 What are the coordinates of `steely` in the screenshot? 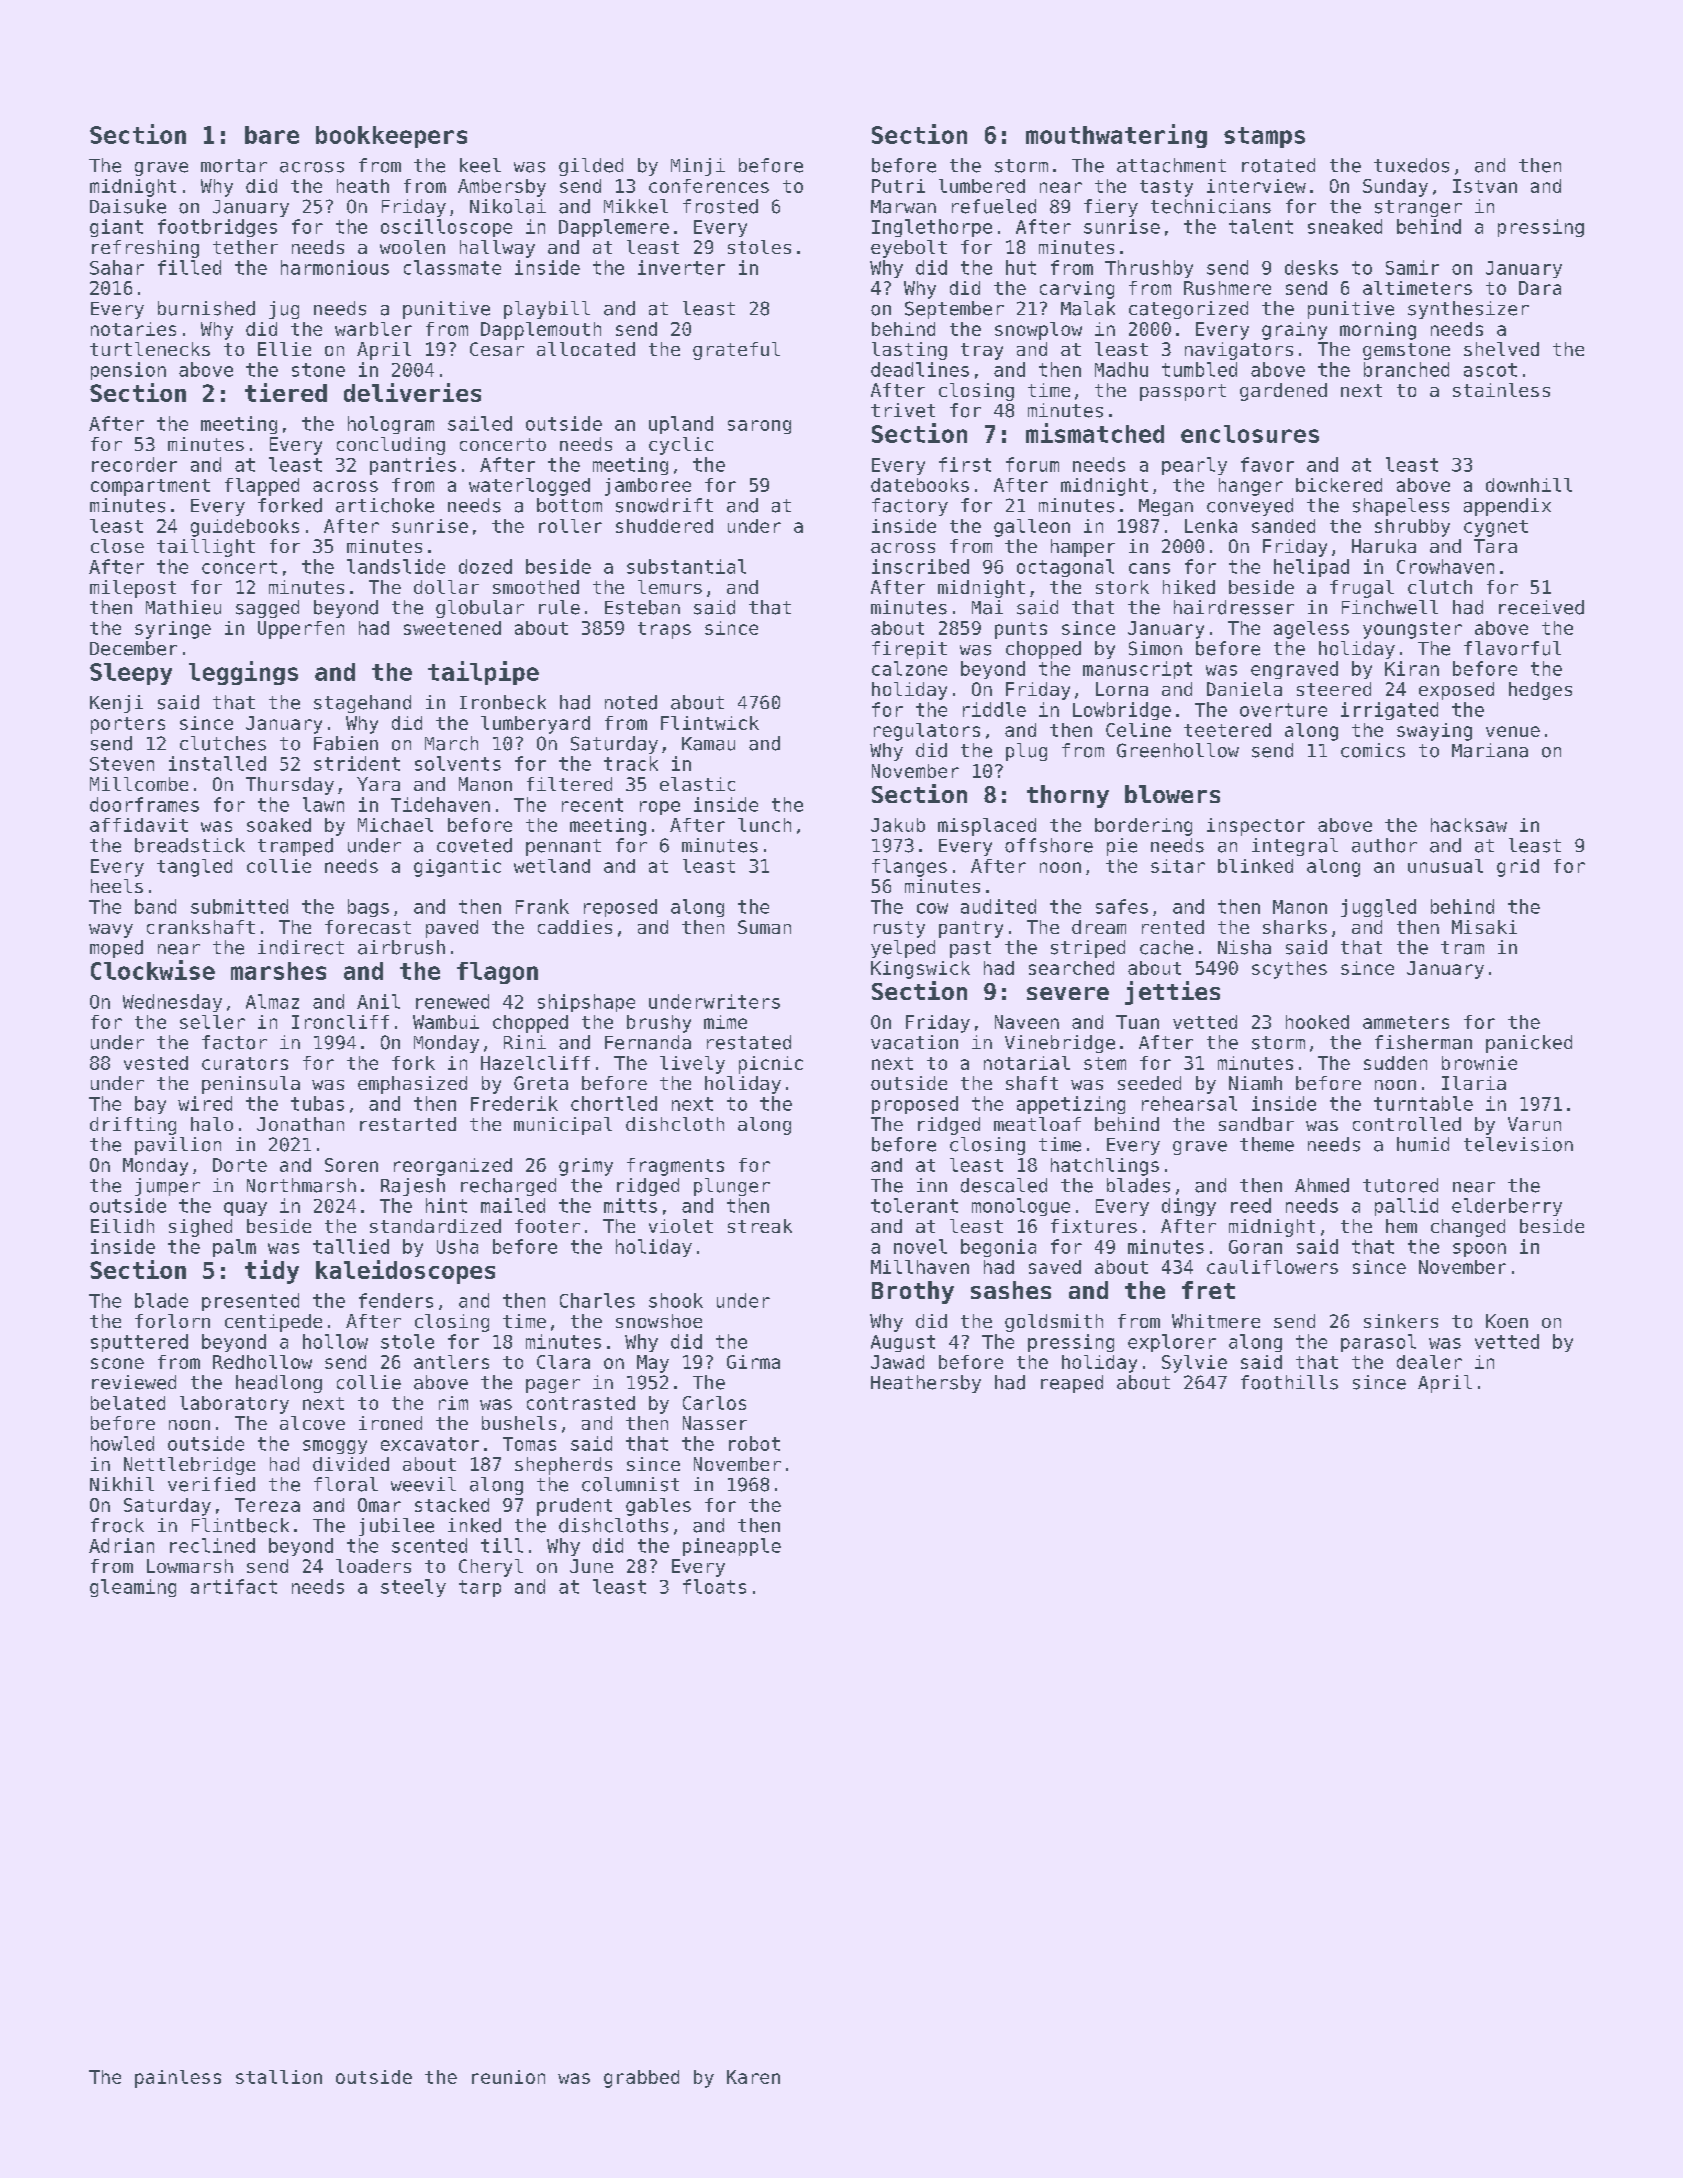 It's located at (413, 1588).
